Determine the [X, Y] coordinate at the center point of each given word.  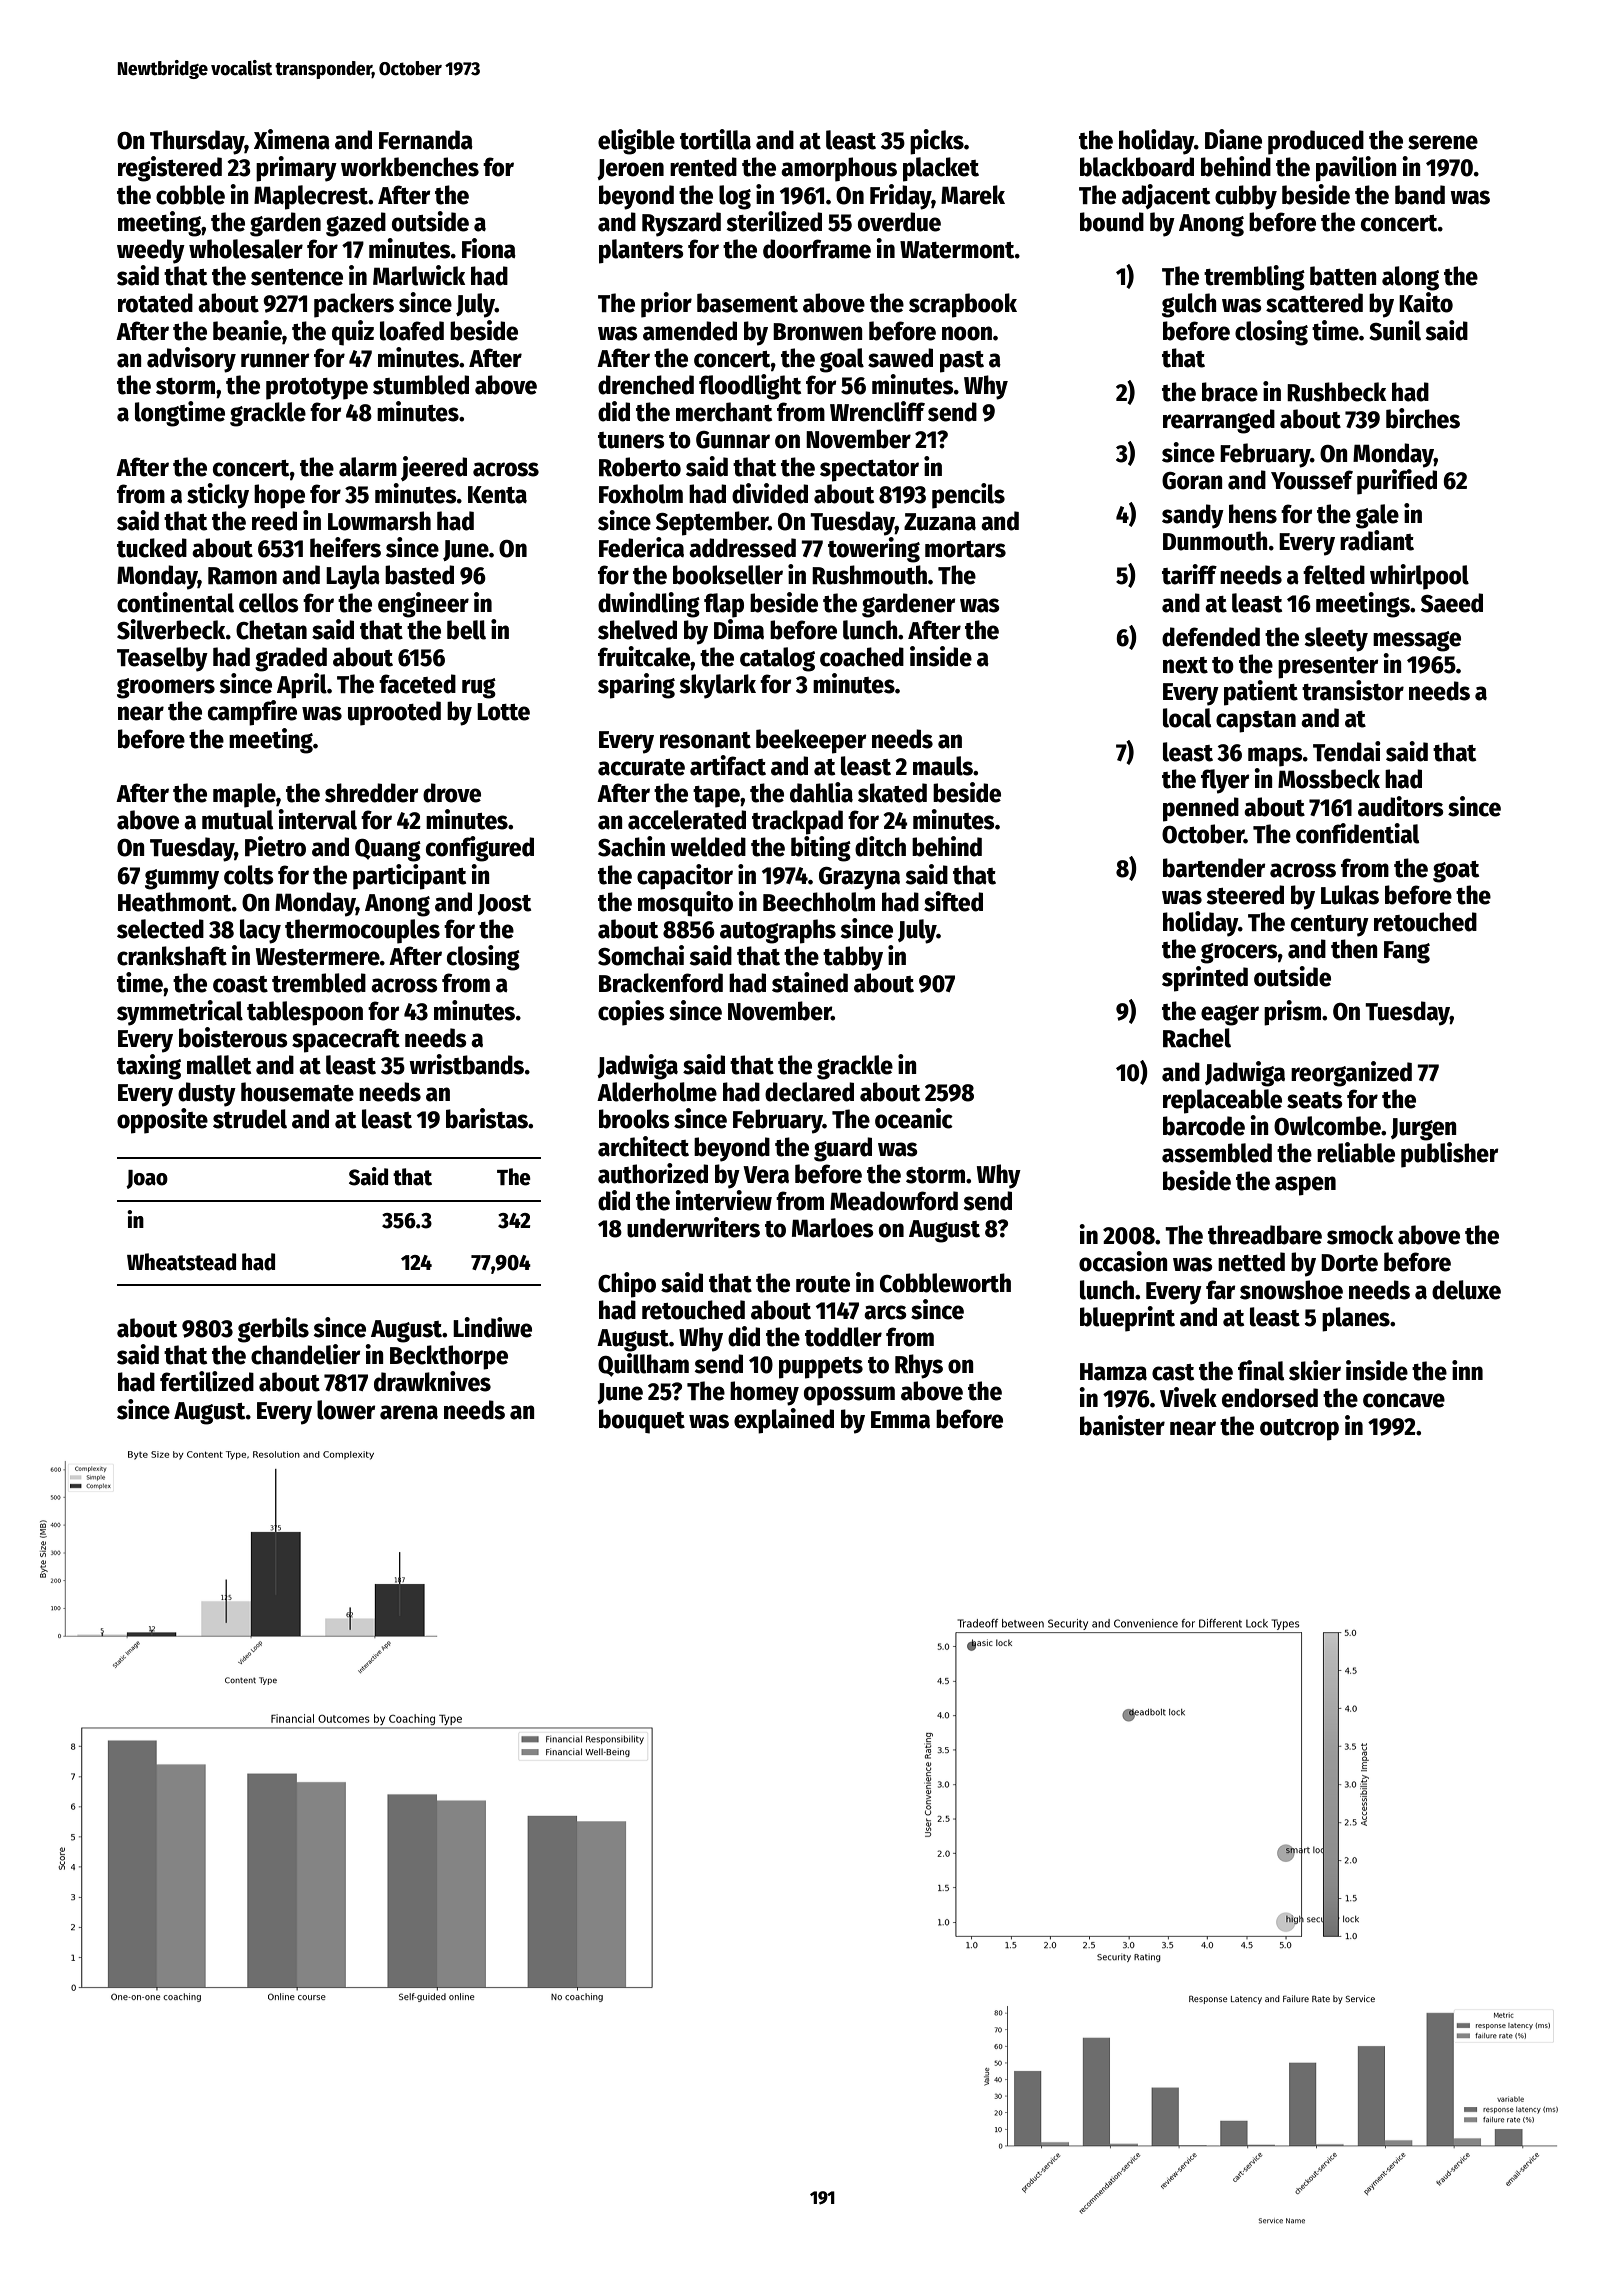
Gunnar [733, 440]
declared [809, 1092]
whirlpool [1419, 577]
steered [1245, 895]
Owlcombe [1327, 1126]
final [1261, 1370]
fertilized [207, 1381]
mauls [943, 766]
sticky [218, 496]
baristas [487, 1118]
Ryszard [681, 224]
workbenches [410, 167]
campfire [252, 713]
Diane [1233, 139]
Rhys [919, 1366]
